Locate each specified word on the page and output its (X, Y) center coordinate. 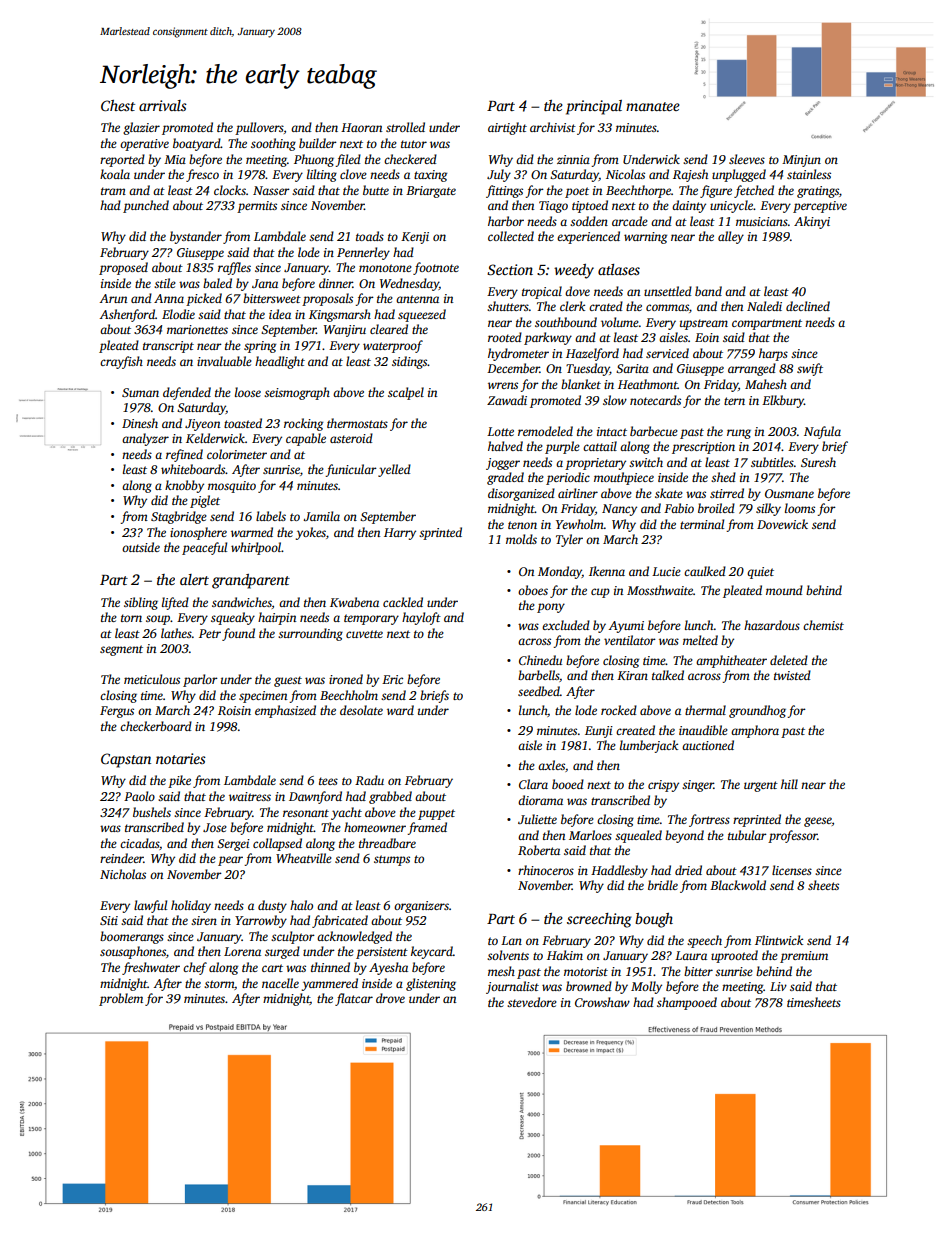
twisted (792, 675)
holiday (191, 906)
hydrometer (518, 354)
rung (739, 434)
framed (427, 828)
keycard (432, 952)
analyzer (145, 439)
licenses (792, 870)
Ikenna (607, 571)
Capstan (126, 760)
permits (257, 207)
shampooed (687, 1003)
